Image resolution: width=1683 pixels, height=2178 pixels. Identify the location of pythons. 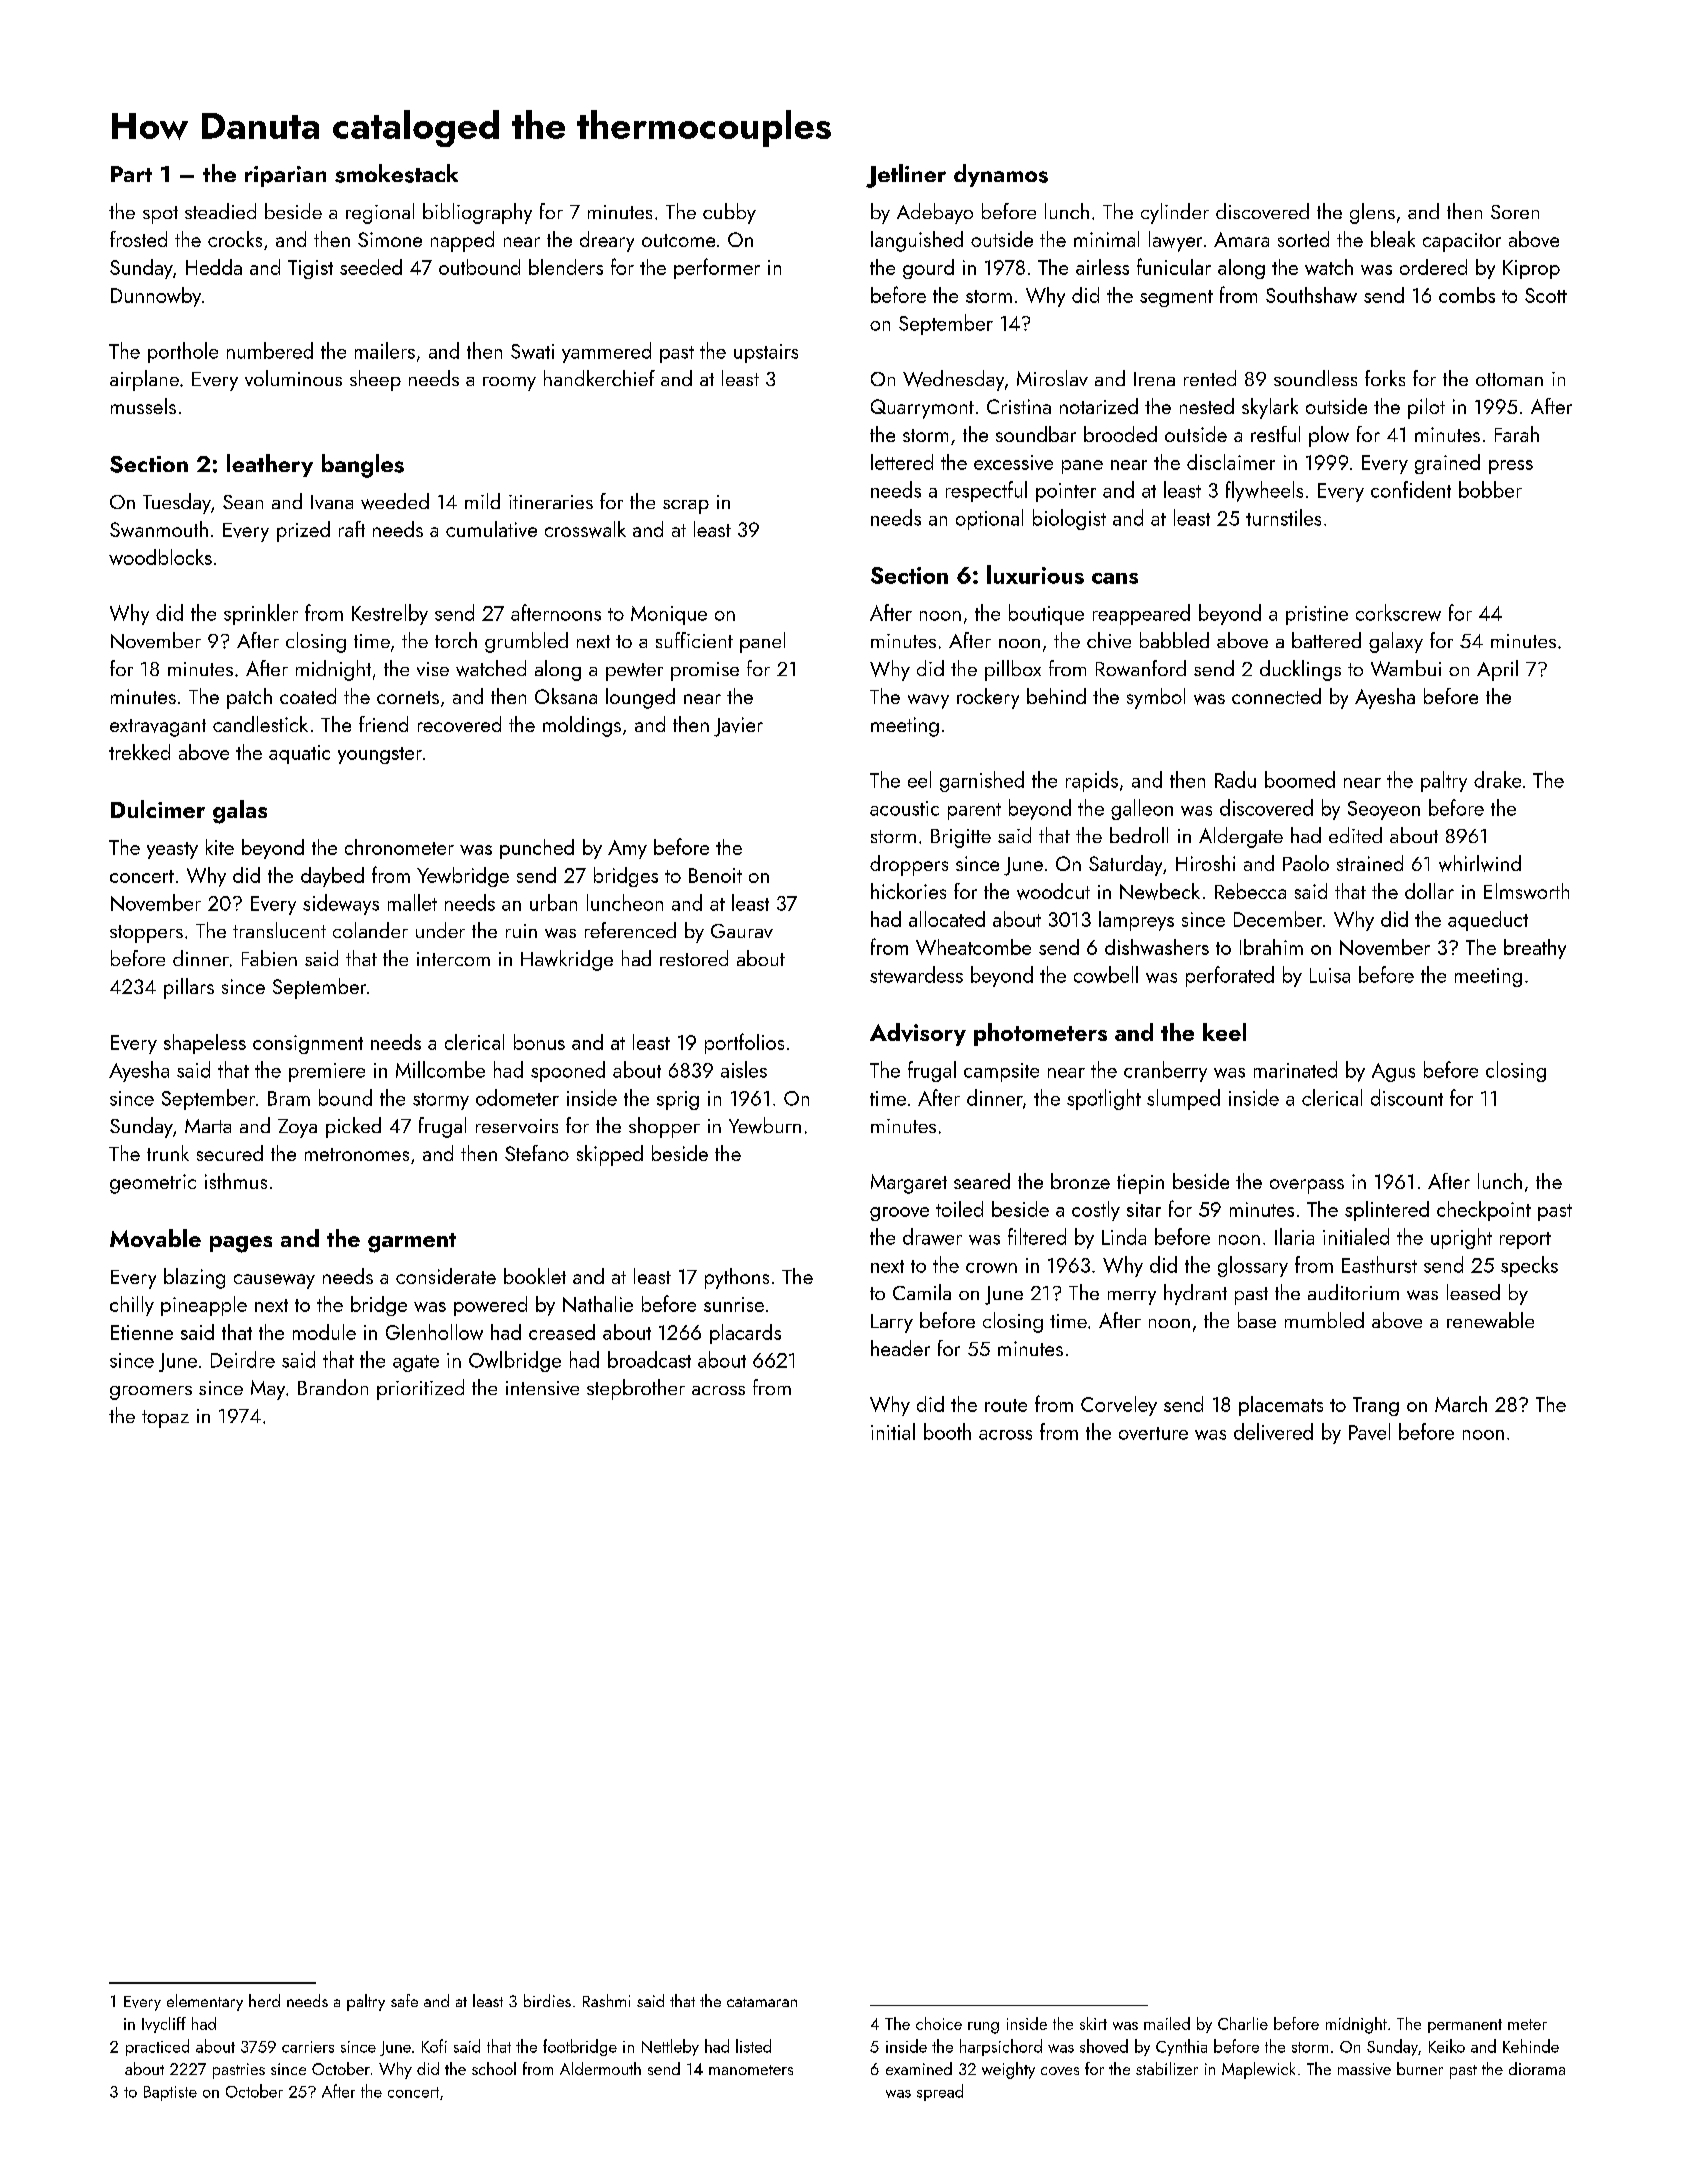
(737, 1278).
